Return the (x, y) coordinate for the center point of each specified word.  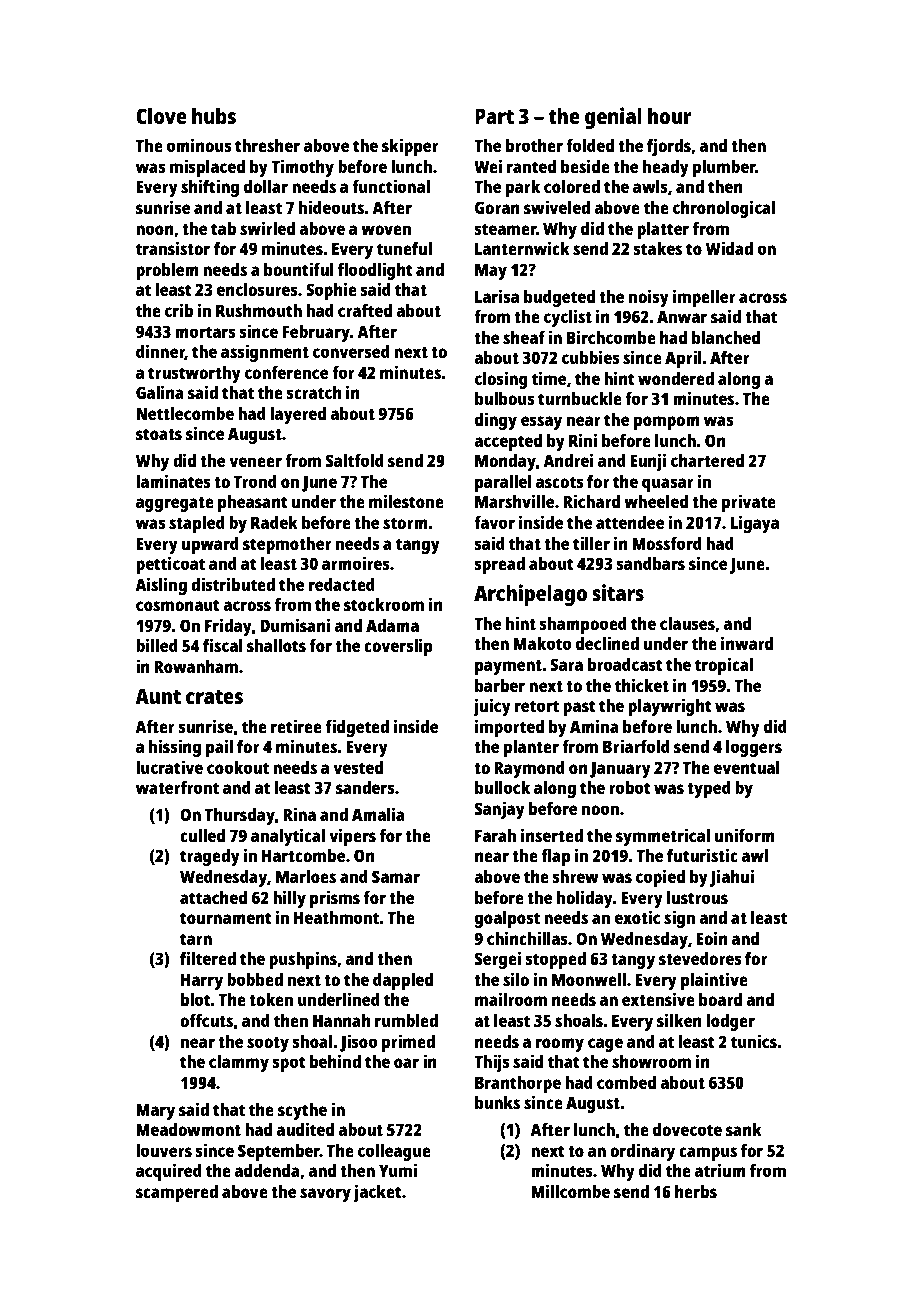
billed (157, 645)
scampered (177, 1193)
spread (500, 565)
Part (494, 116)
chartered (707, 460)
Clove (161, 115)
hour (670, 116)
